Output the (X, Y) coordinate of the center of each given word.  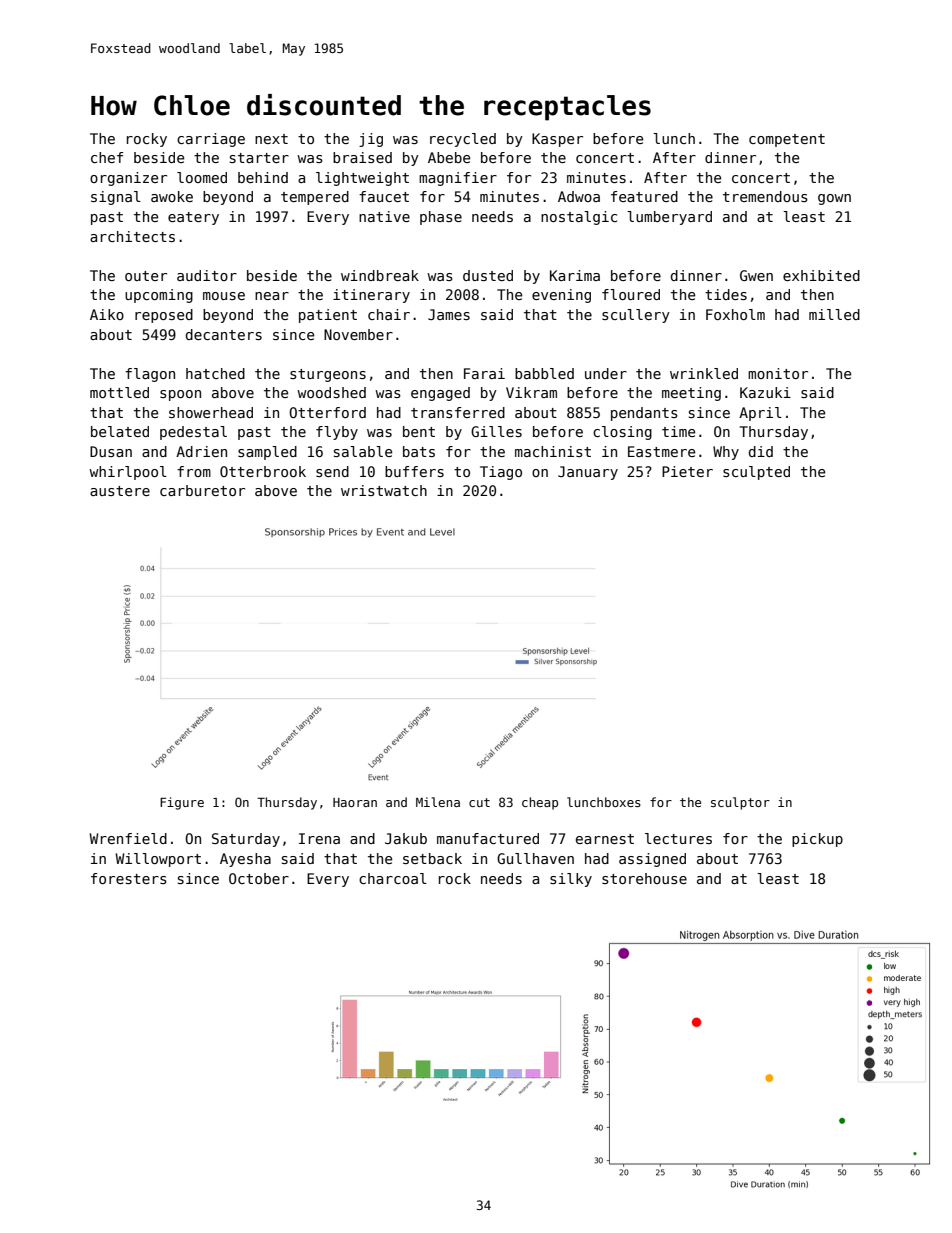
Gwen (756, 275)
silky (571, 880)
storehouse (644, 878)
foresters (129, 878)
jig (371, 140)
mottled (119, 392)
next (271, 139)
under (606, 373)
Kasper (557, 140)
